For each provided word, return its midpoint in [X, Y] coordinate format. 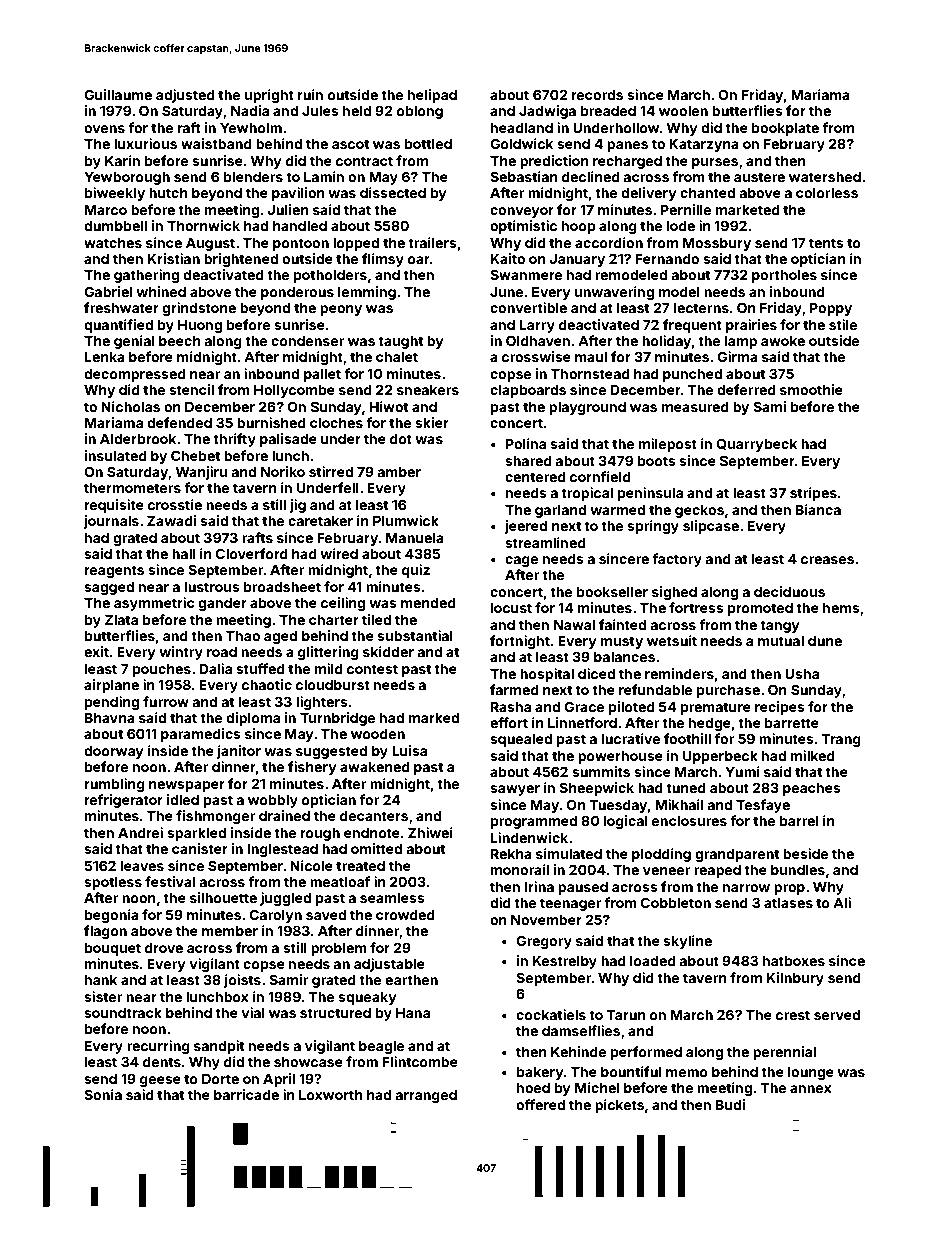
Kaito [508, 258]
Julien [288, 209]
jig [297, 506]
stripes [813, 494]
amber [399, 472]
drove [164, 948]
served [837, 1015]
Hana [413, 1013]
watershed [825, 177]
